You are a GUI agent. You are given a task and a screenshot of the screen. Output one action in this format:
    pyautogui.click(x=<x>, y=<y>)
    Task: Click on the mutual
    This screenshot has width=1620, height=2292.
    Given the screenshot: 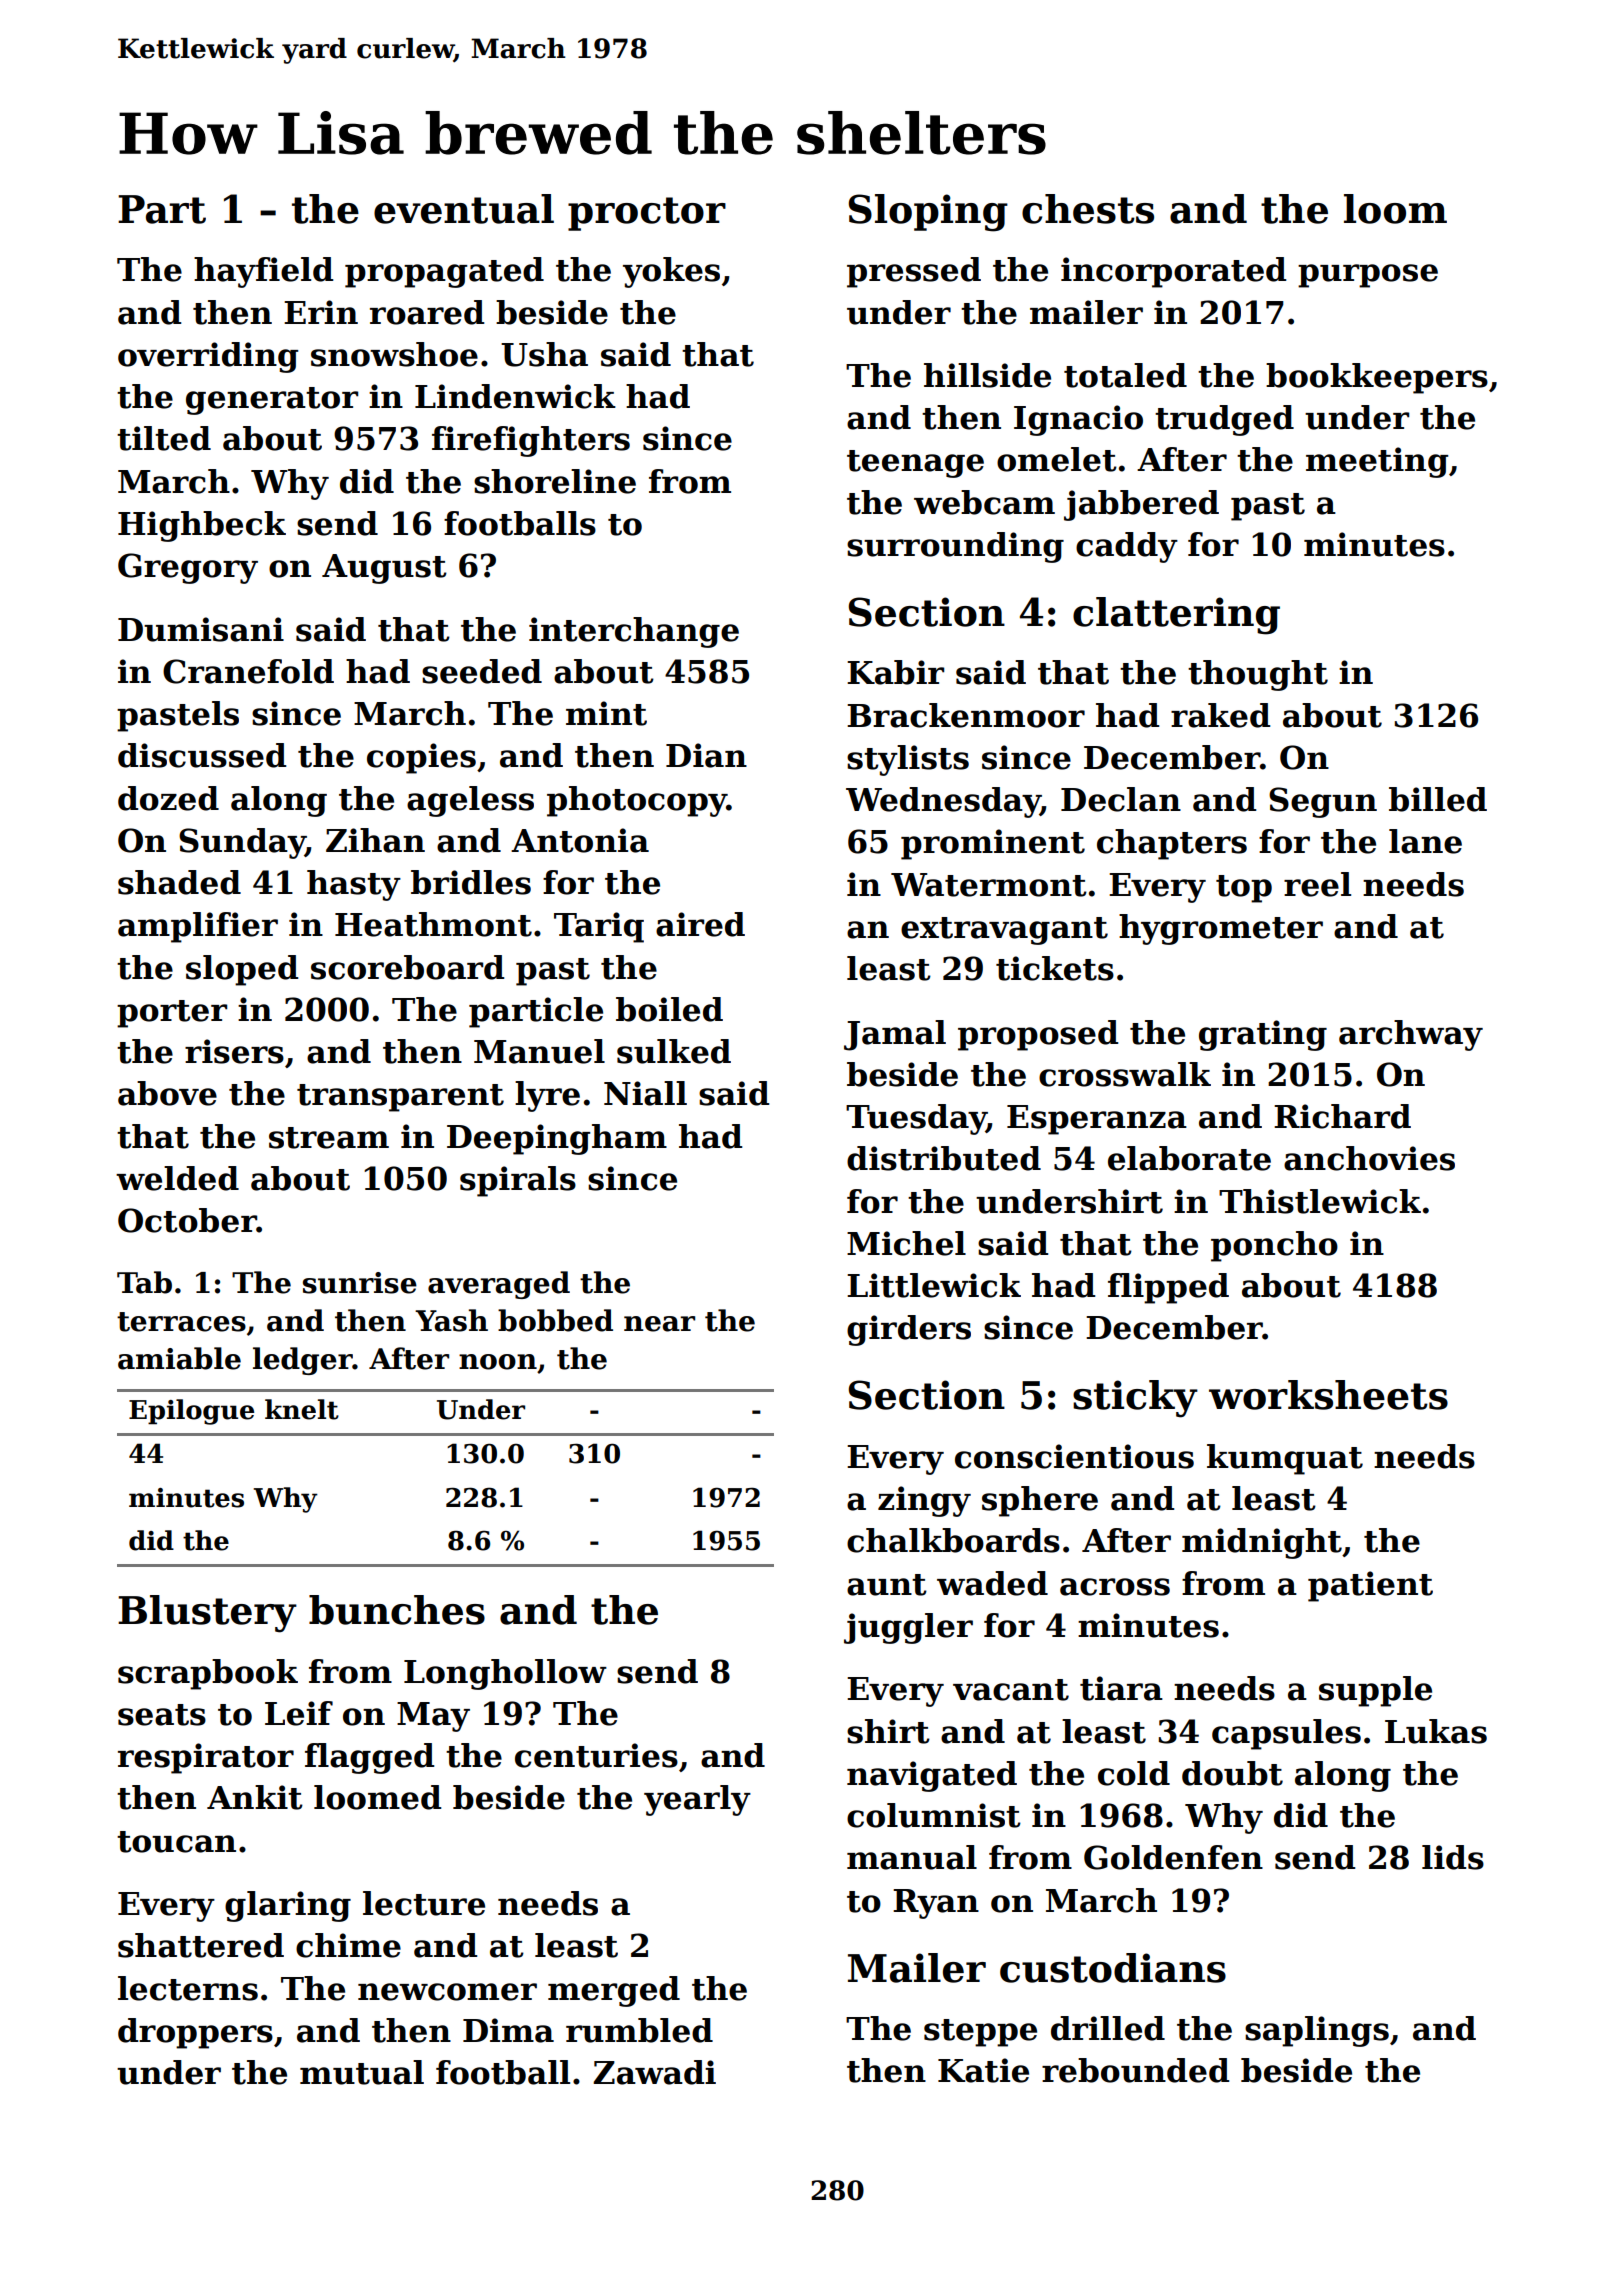 What is the action you would take?
    pyautogui.click(x=362, y=2072)
